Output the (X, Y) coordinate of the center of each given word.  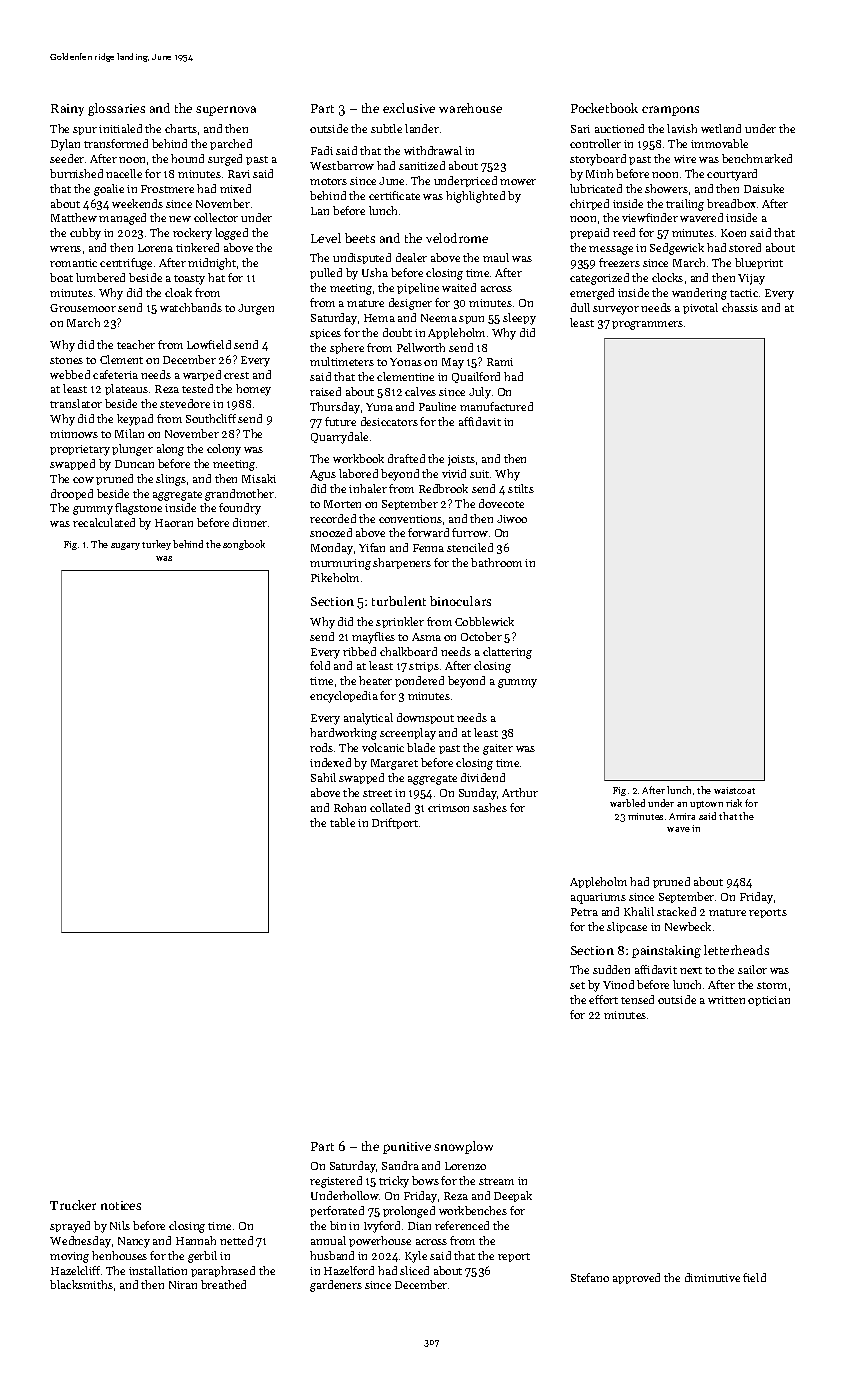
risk (734, 803)
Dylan (65, 145)
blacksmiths (81, 1284)
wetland (721, 128)
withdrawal (433, 150)
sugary (125, 546)
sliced (414, 1270)
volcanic (383, 747)
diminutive (712, 1277)
